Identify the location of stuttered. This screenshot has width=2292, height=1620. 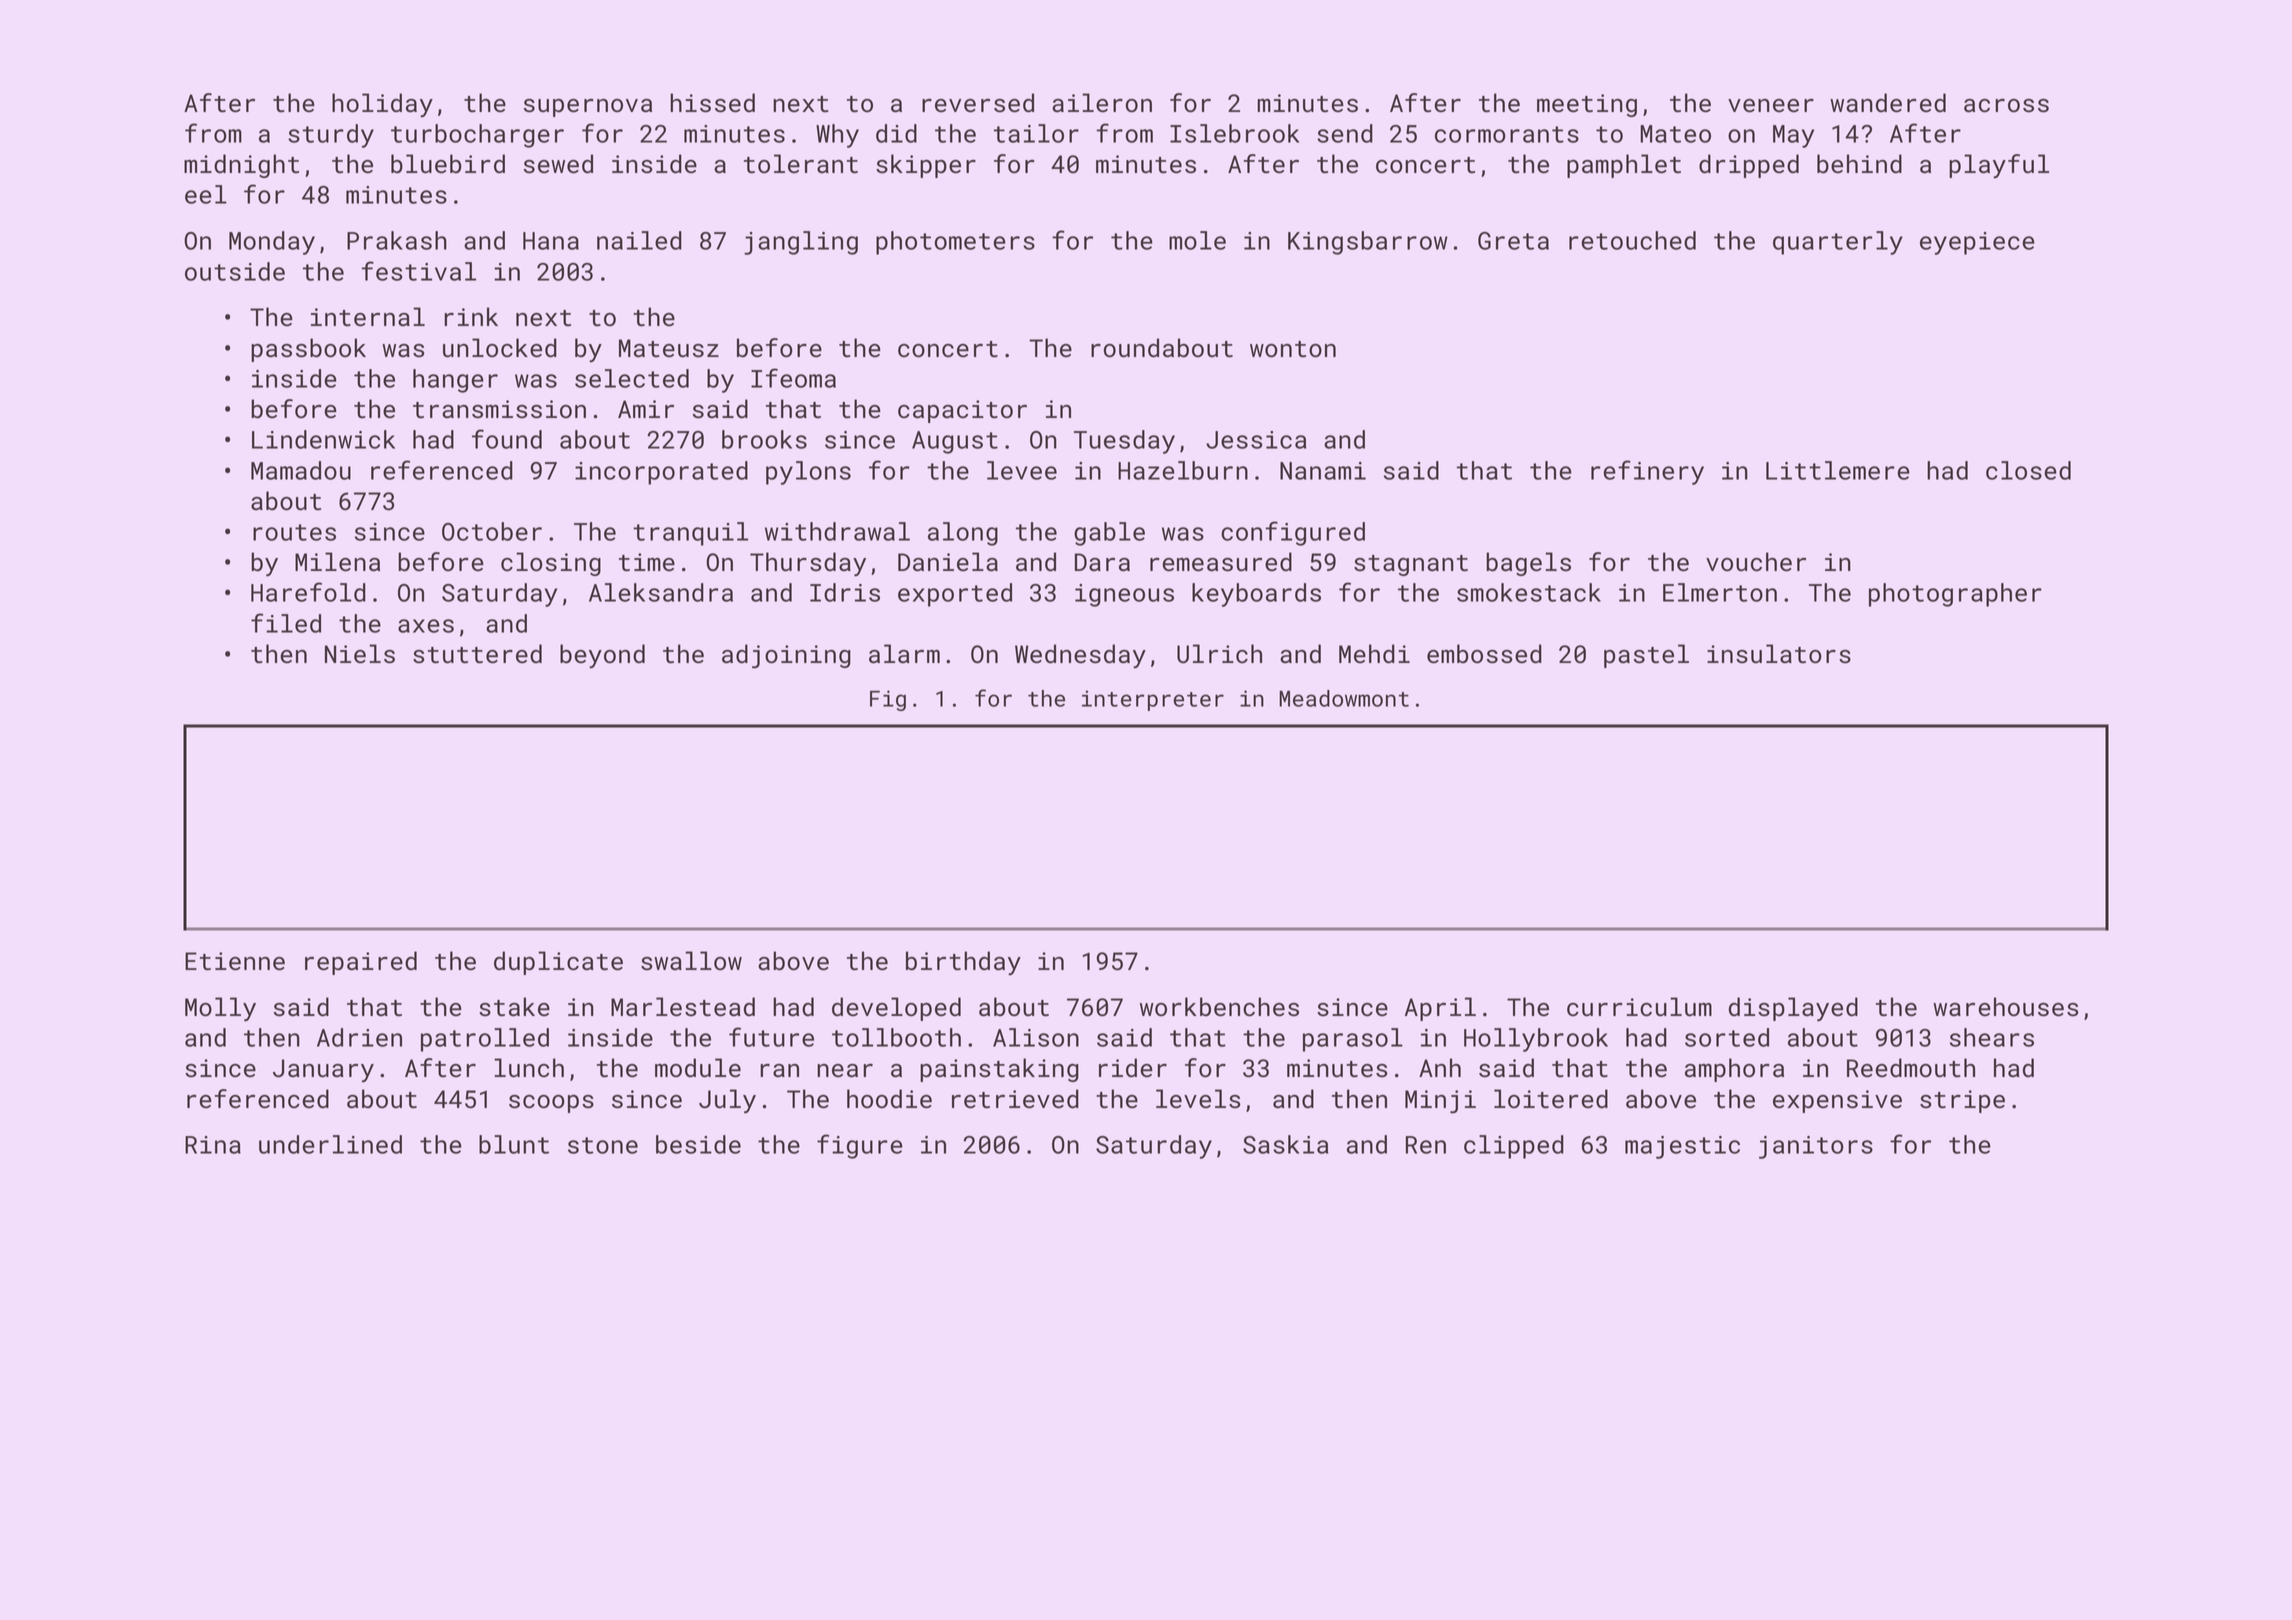
(477, 654).
